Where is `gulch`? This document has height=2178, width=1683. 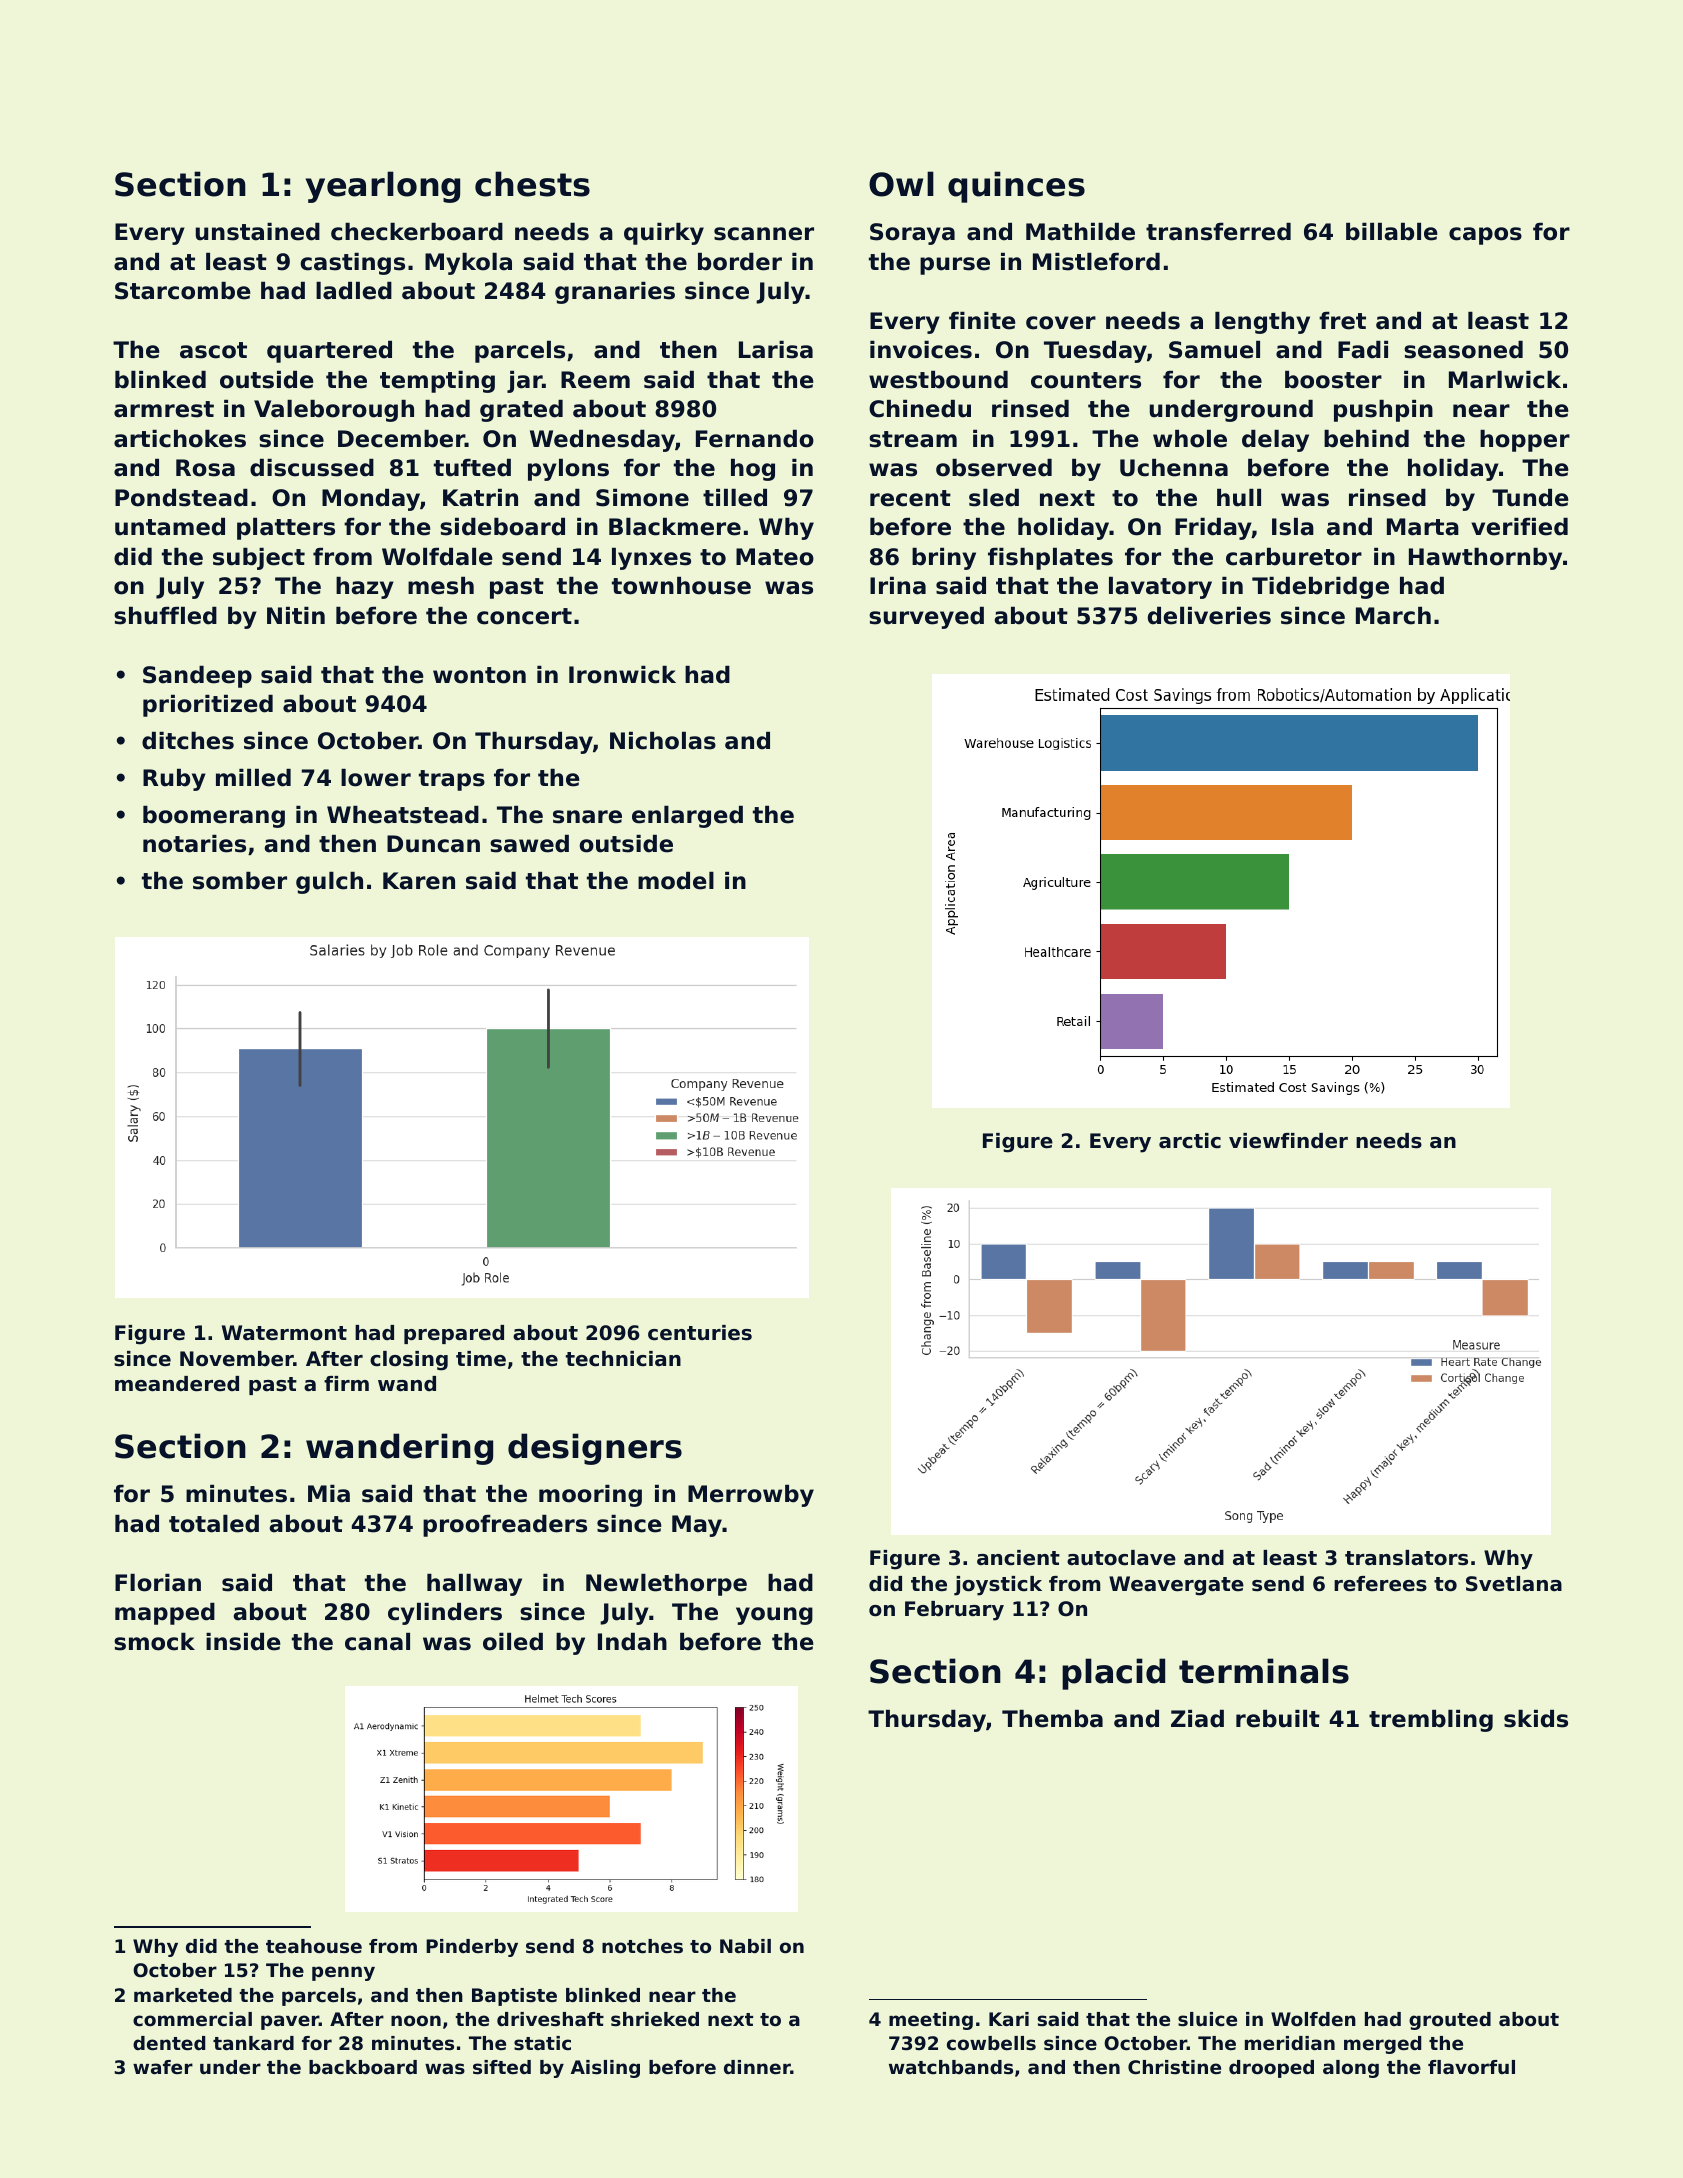
gulch is located at coordinates (329, 883).
